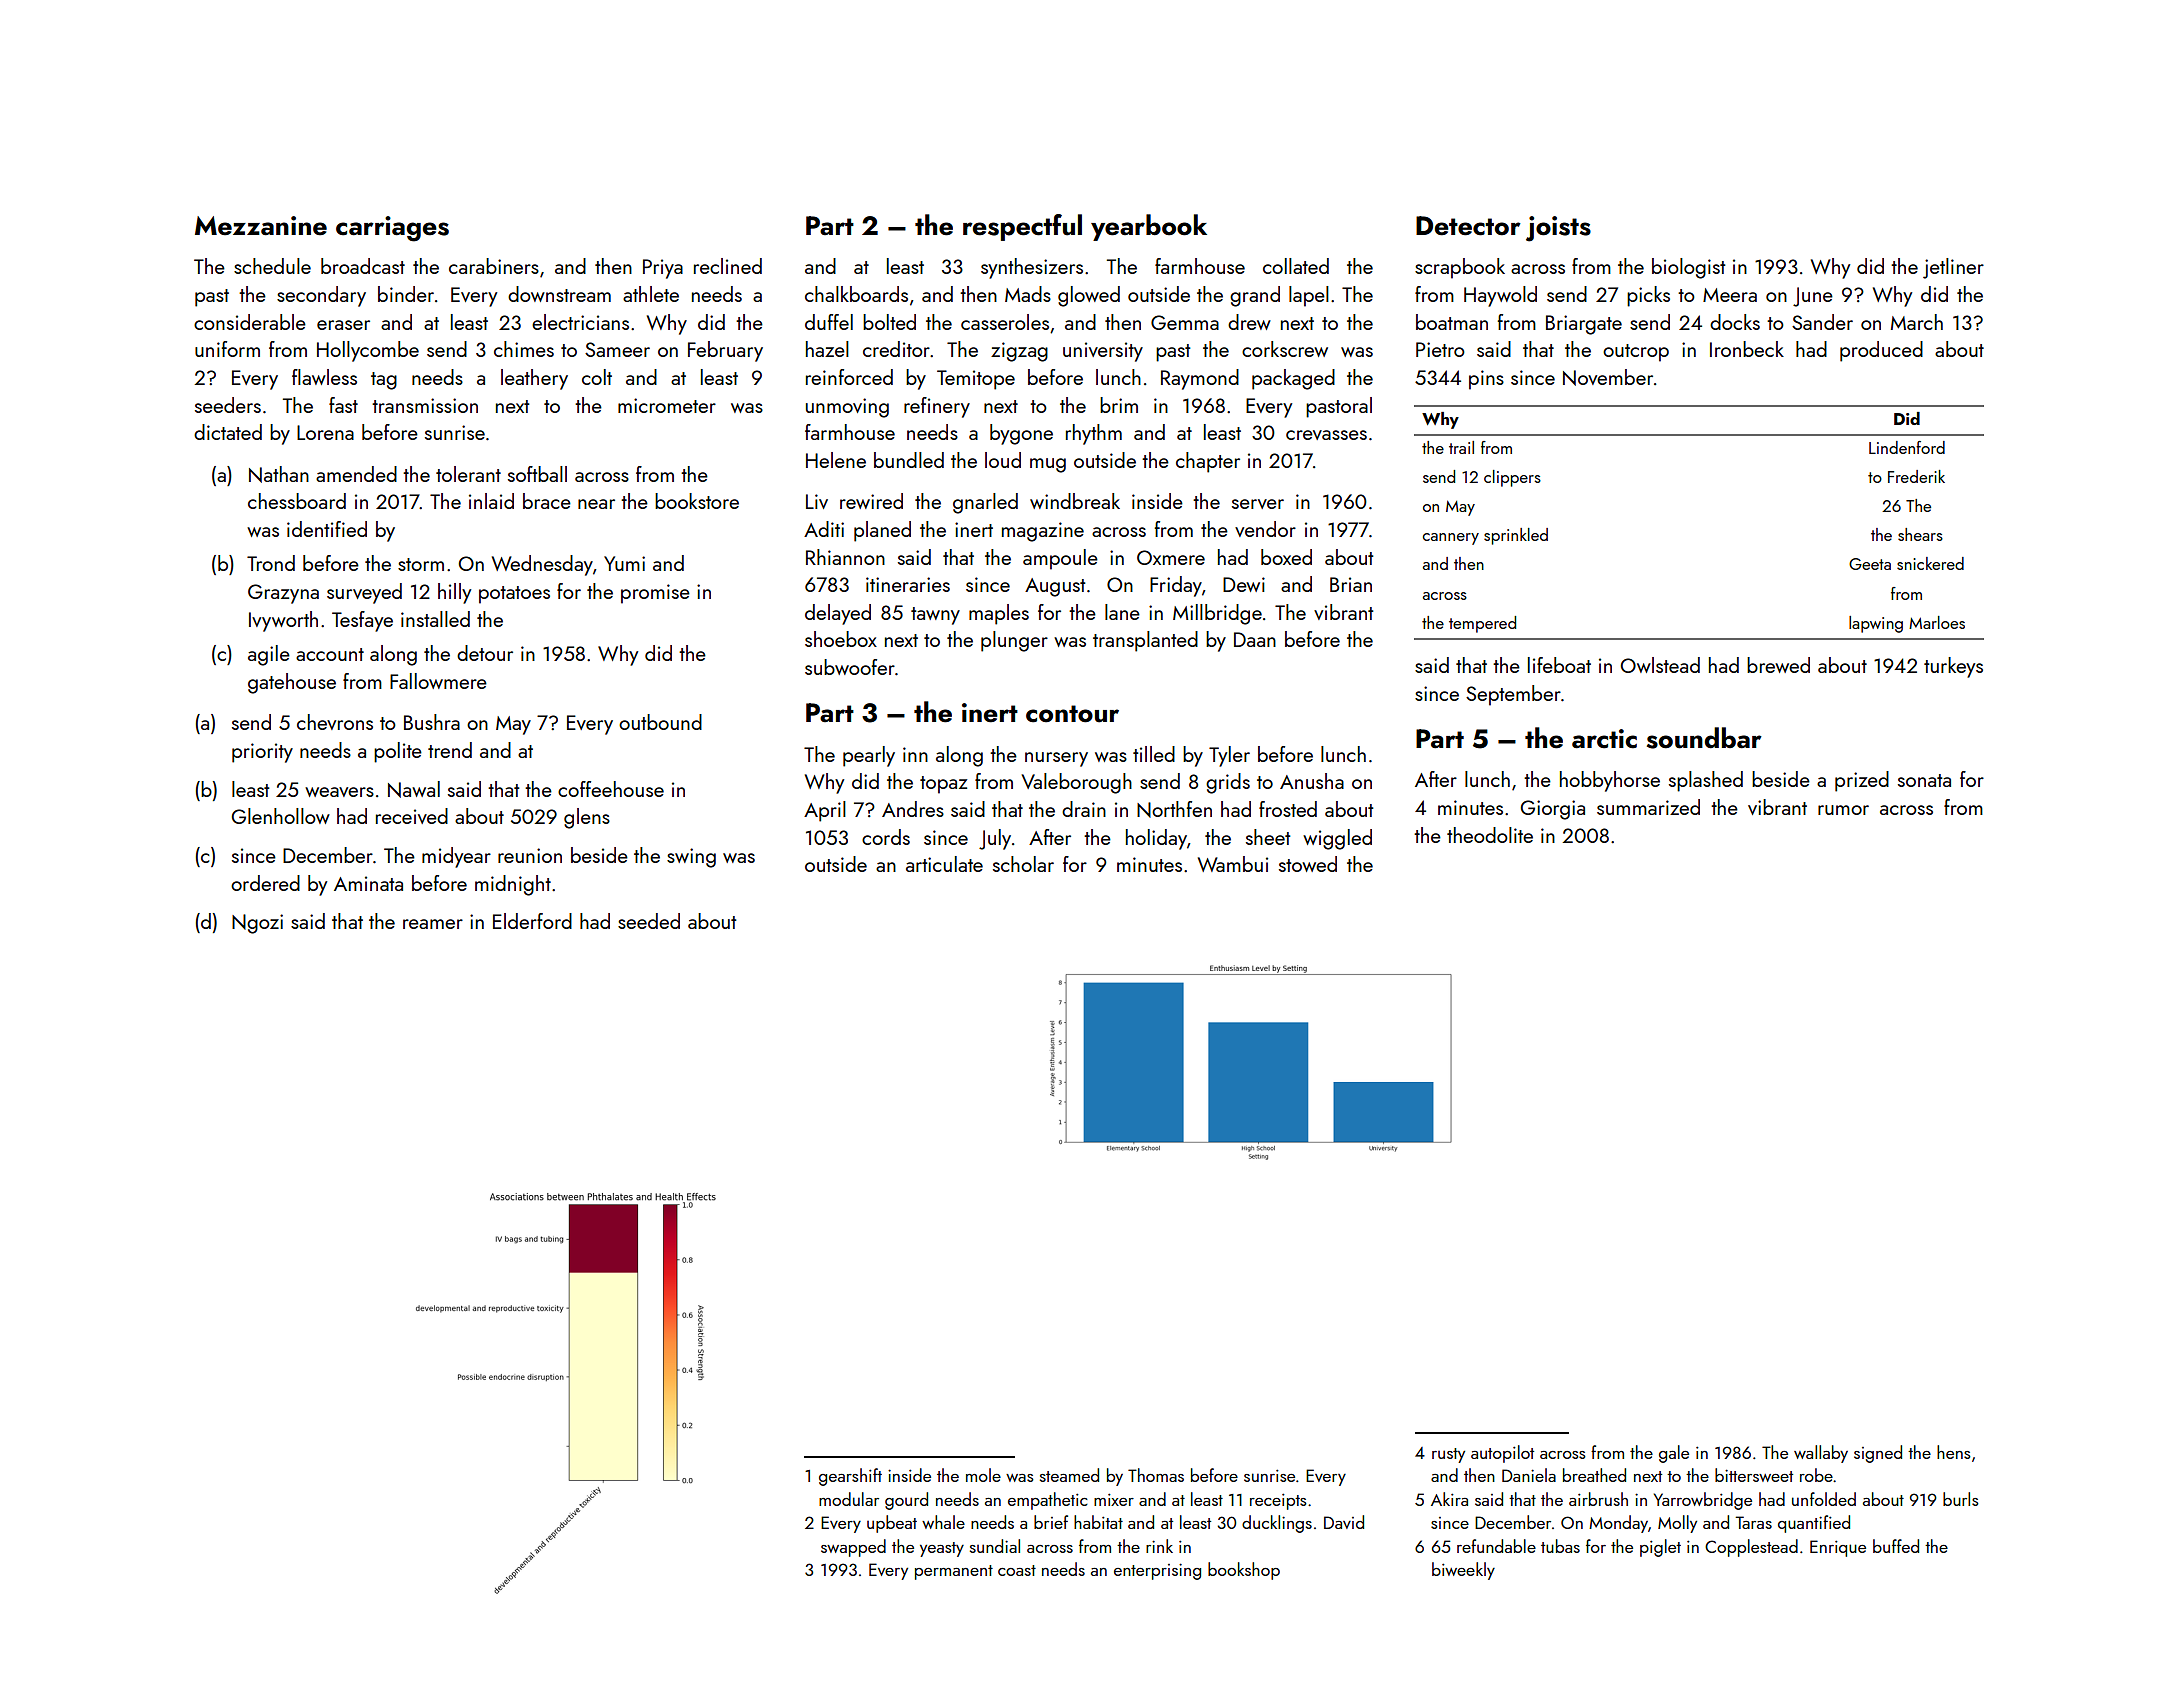 This image has height=1683, width=2178. I want to click on tawny, so click(935, 616).
